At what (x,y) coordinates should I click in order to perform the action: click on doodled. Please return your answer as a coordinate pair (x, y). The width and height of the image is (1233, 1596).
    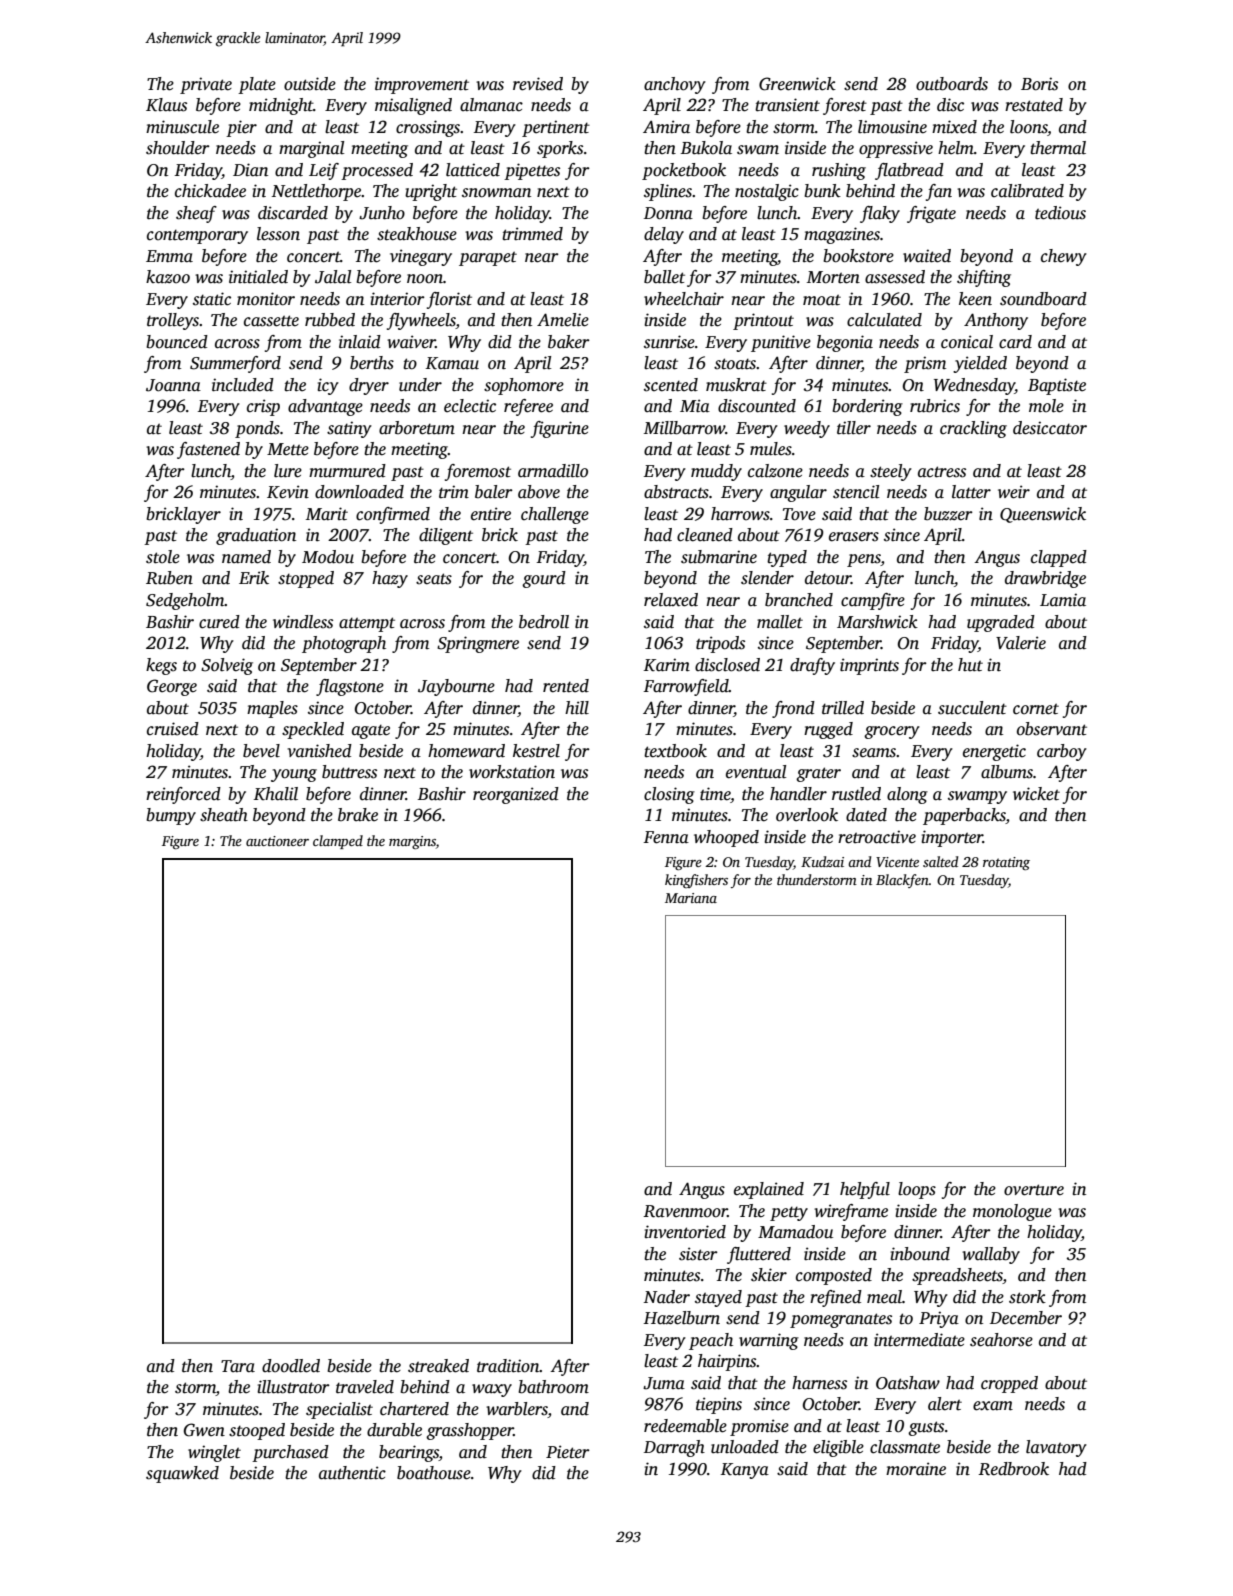
    Looking at the image, I should click on (291, 1366).
